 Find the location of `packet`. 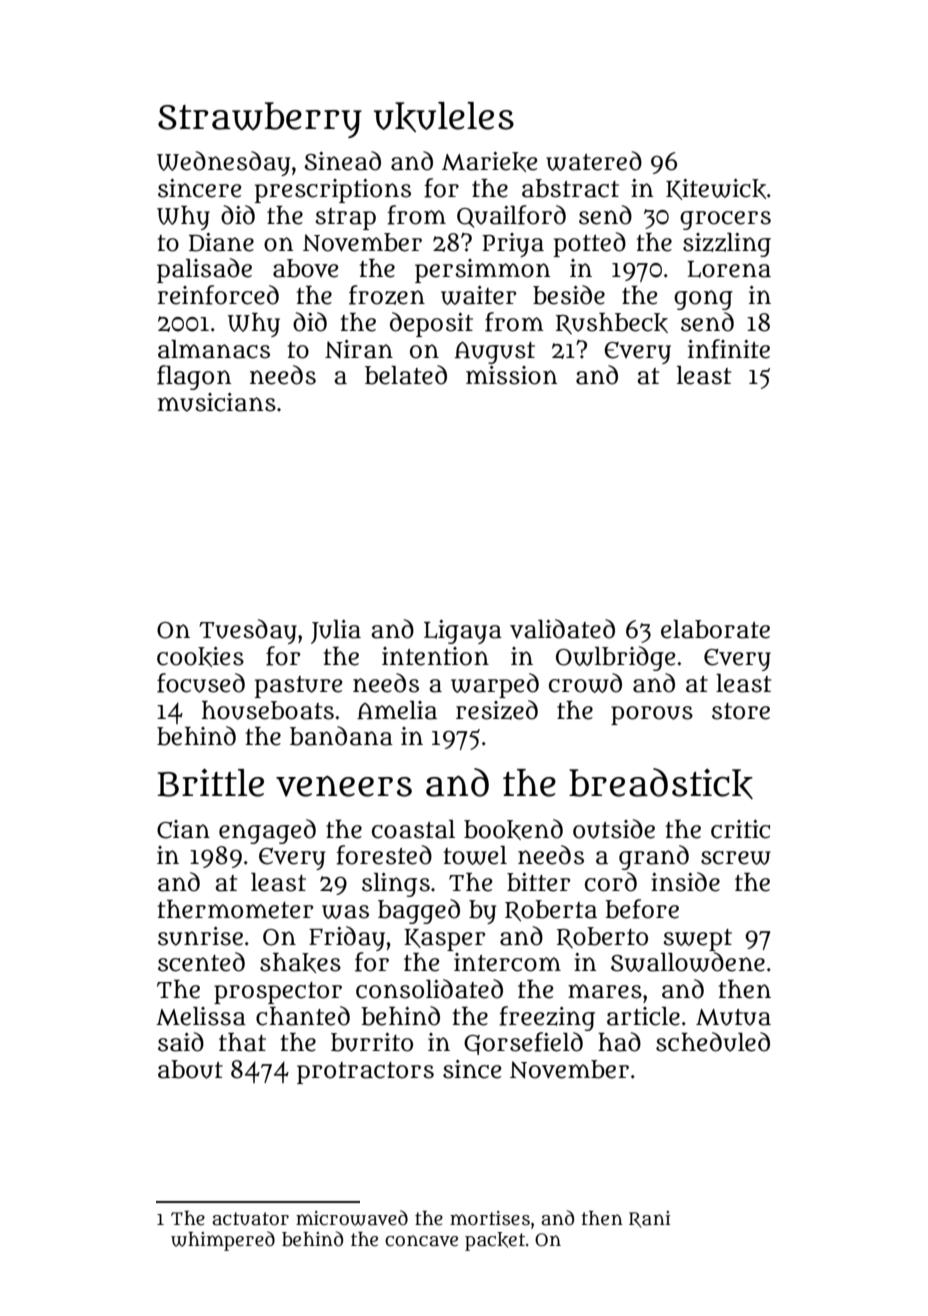

packet is located at coordinates (495, 1241).
